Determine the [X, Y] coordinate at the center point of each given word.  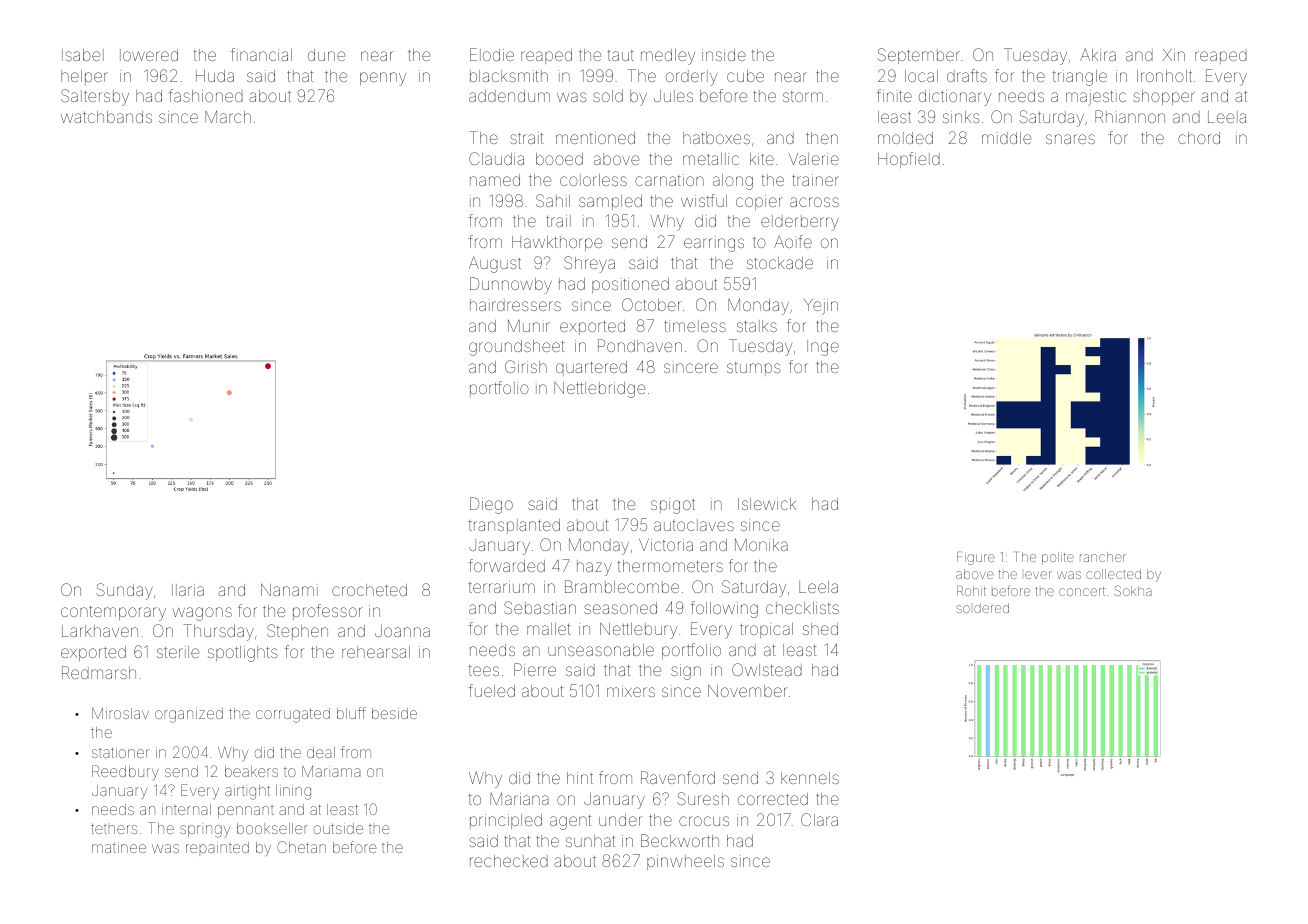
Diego [491, 505]
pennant [246, 812]
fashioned [206, 95]
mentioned [595, 138]
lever [1038, 575]
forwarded [507, 565]
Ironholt [1164, 76]
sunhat [590, 841]
